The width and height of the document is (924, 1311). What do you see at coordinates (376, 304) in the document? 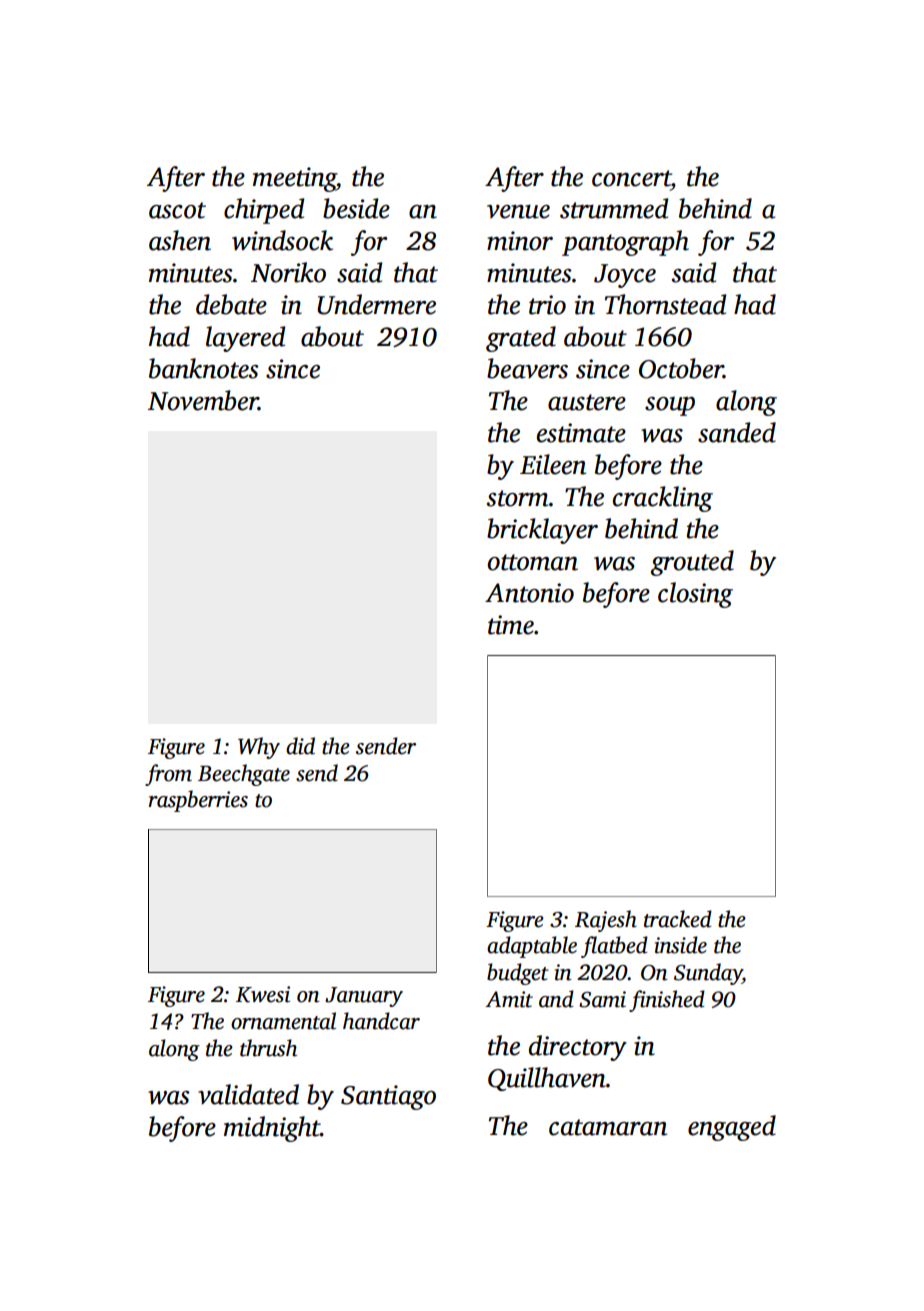
I see `Undermere` at bounding box center [376, 304].
